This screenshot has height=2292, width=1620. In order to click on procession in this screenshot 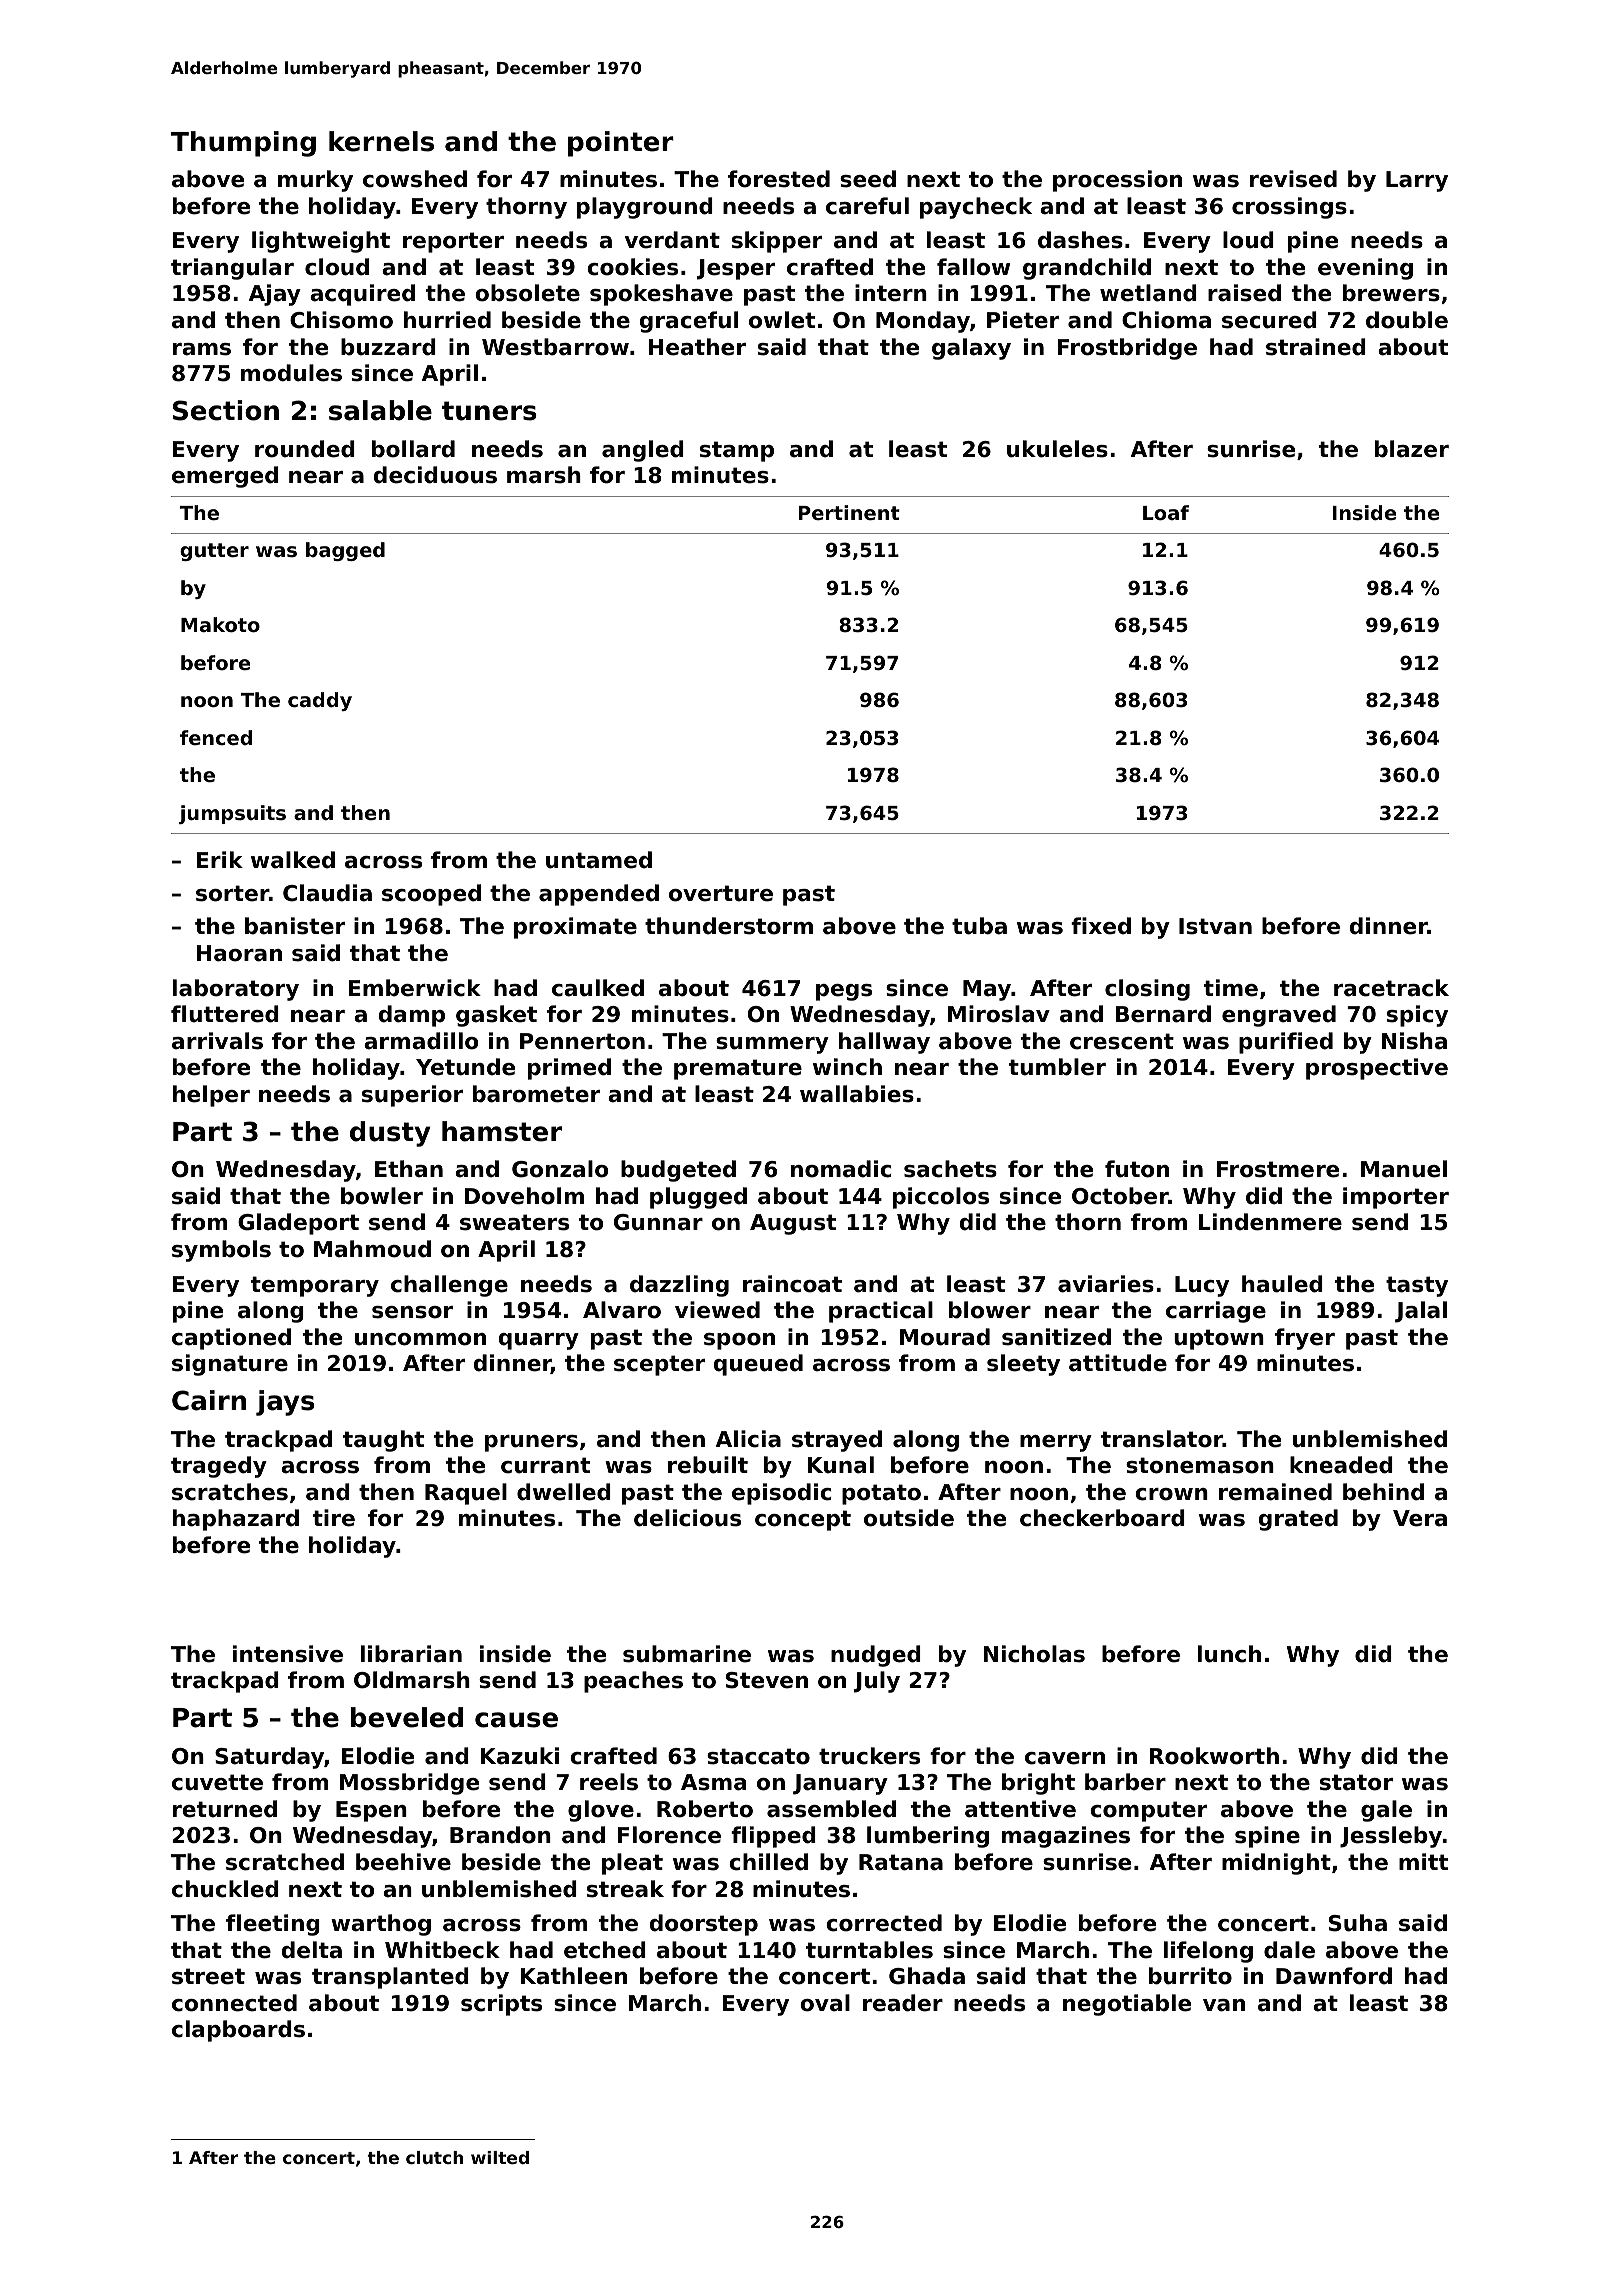, I will do `click(1117, 181)`.
